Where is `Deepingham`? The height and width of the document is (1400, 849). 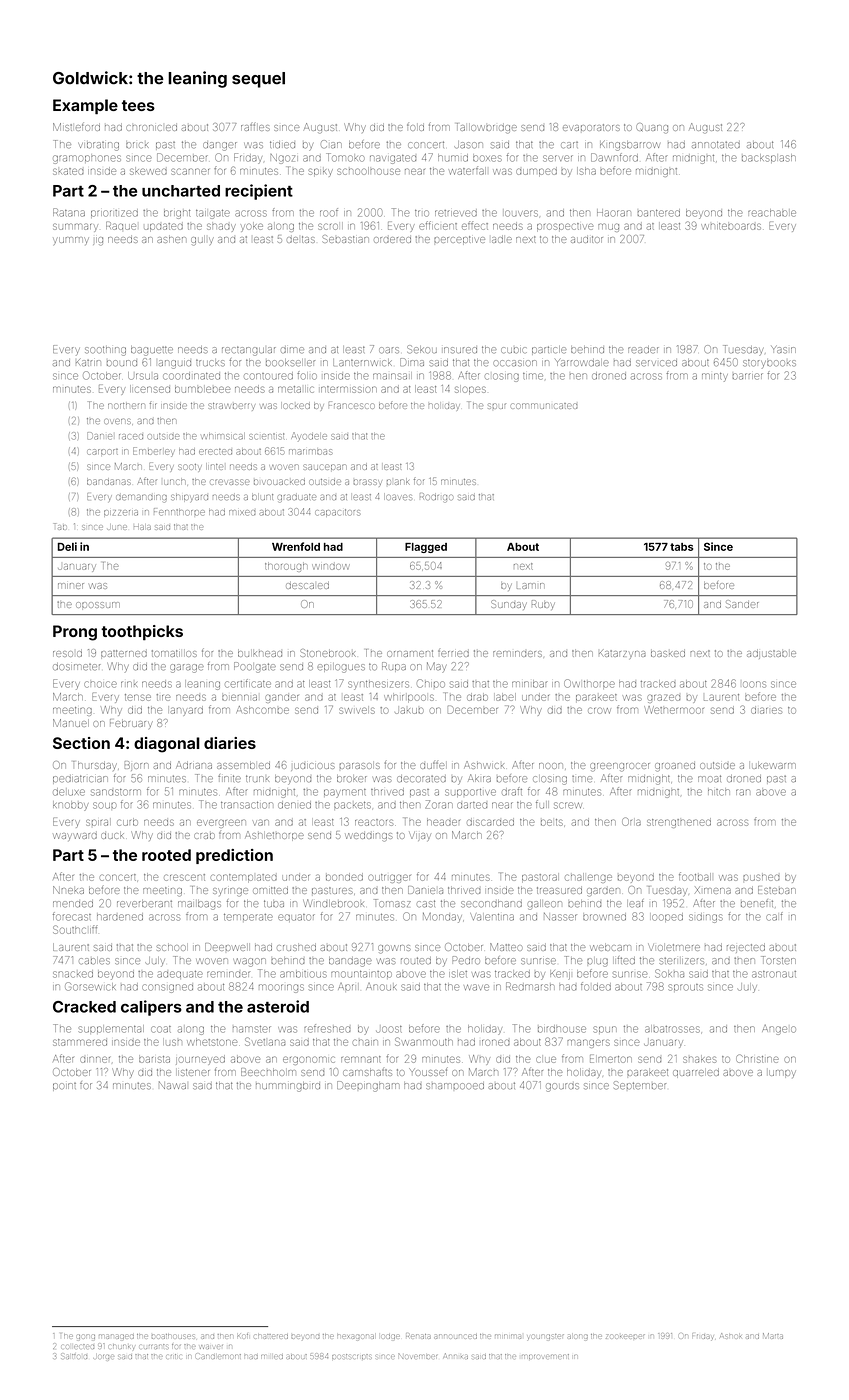 Deepingham is located at coordinates (368, 1086).
